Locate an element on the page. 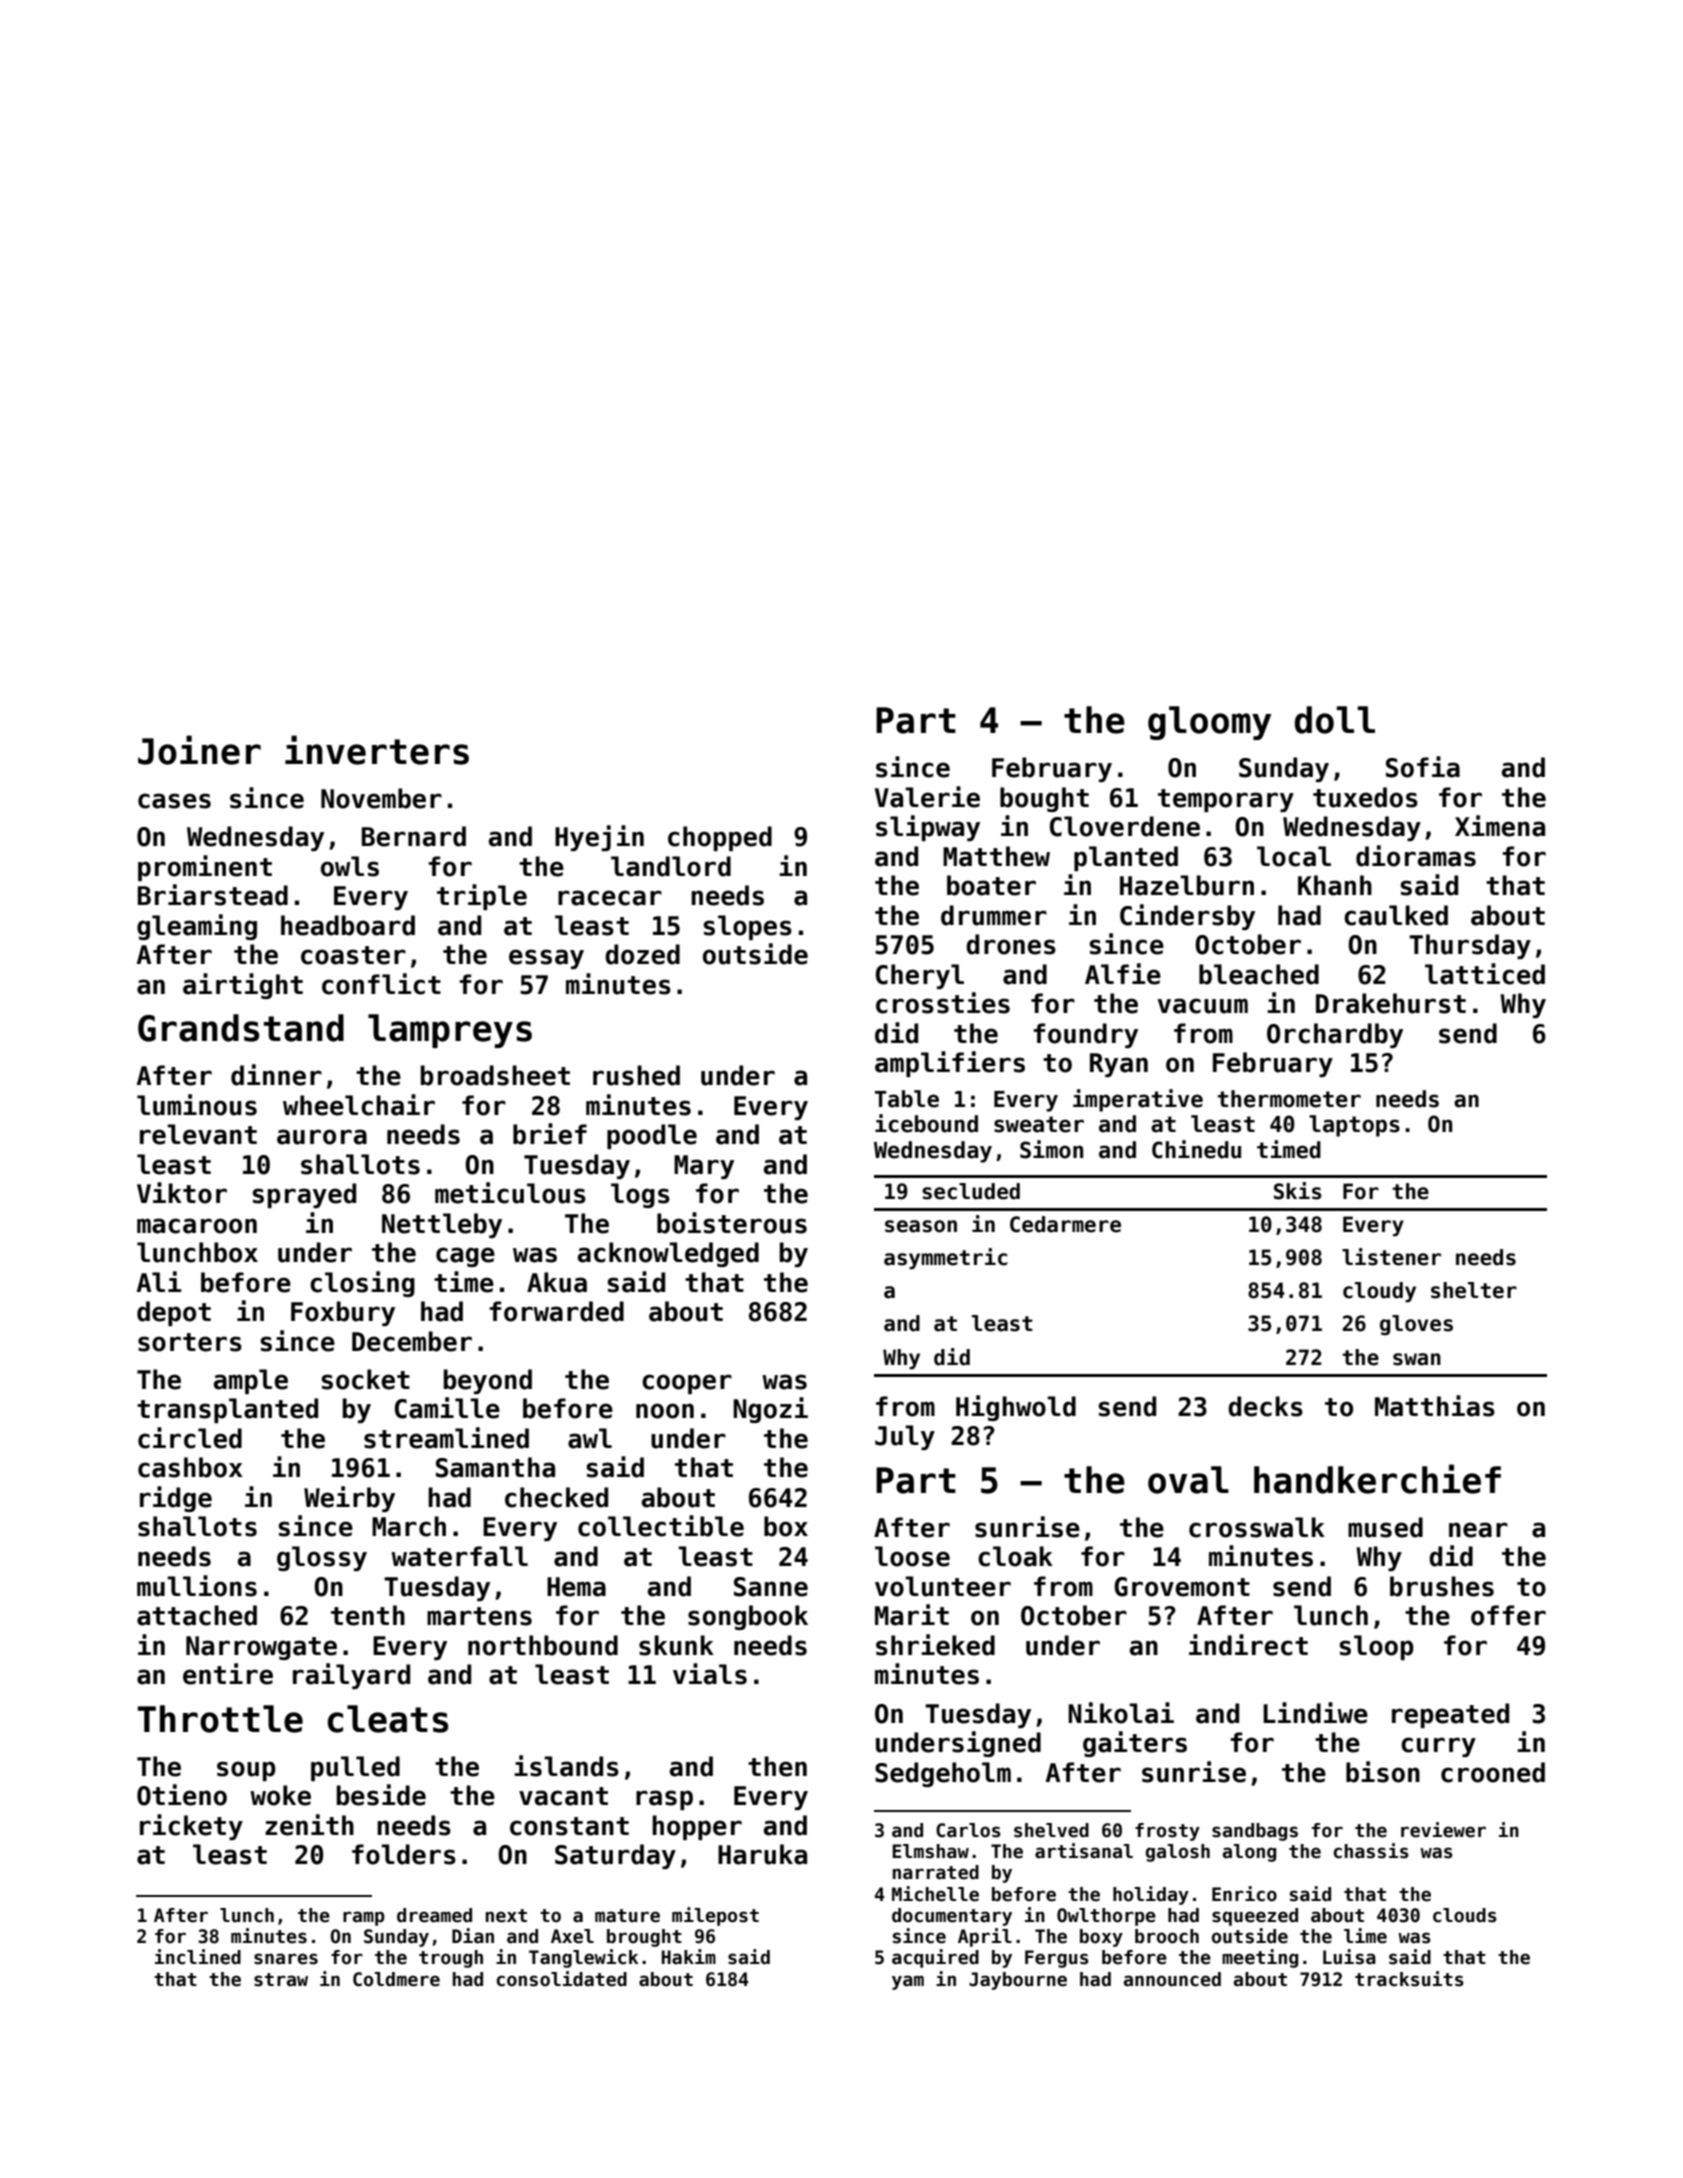  Nikolai is located at coordinates (1121, 1713).
